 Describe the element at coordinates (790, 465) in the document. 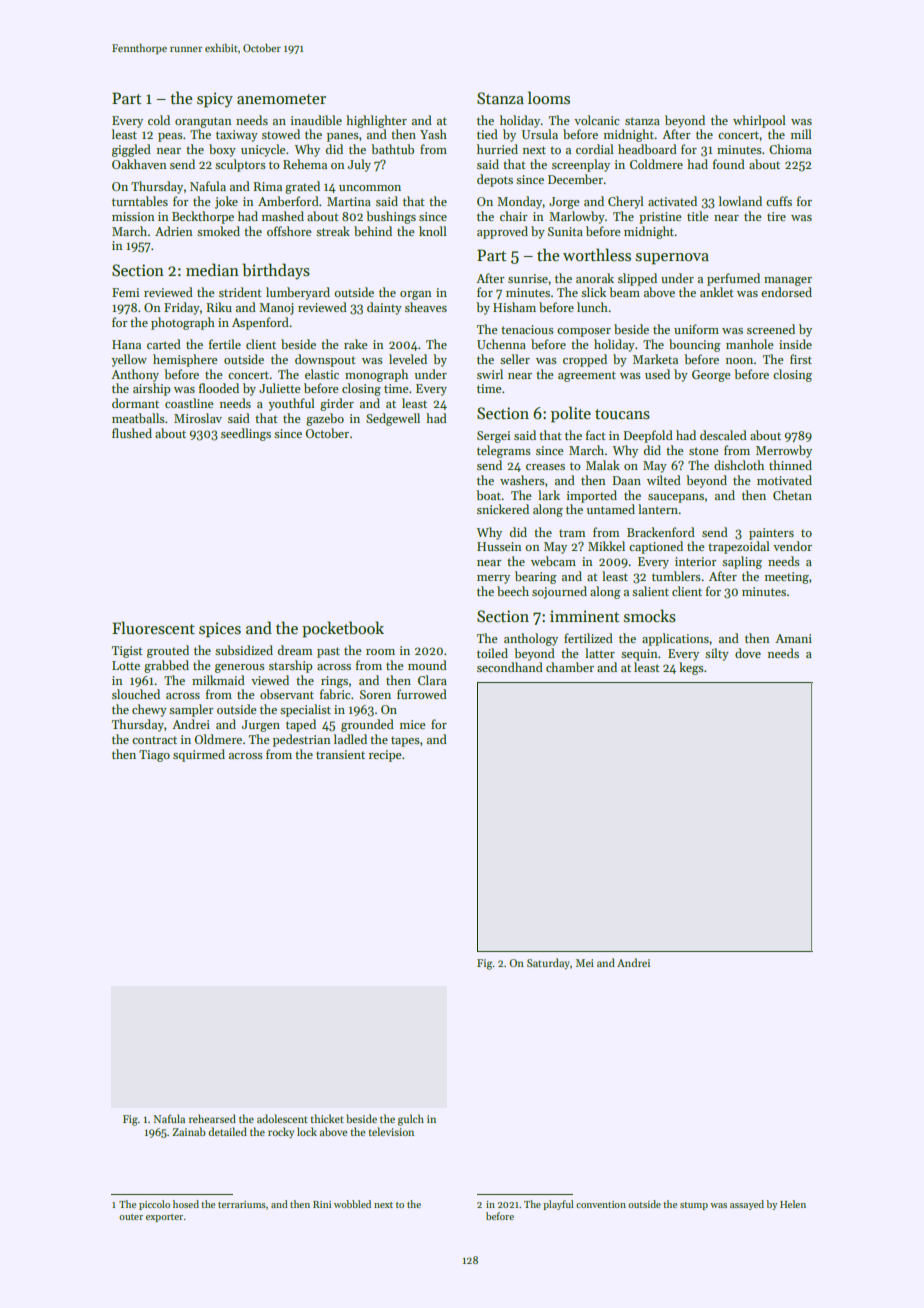

I see `thinned` at that location.
